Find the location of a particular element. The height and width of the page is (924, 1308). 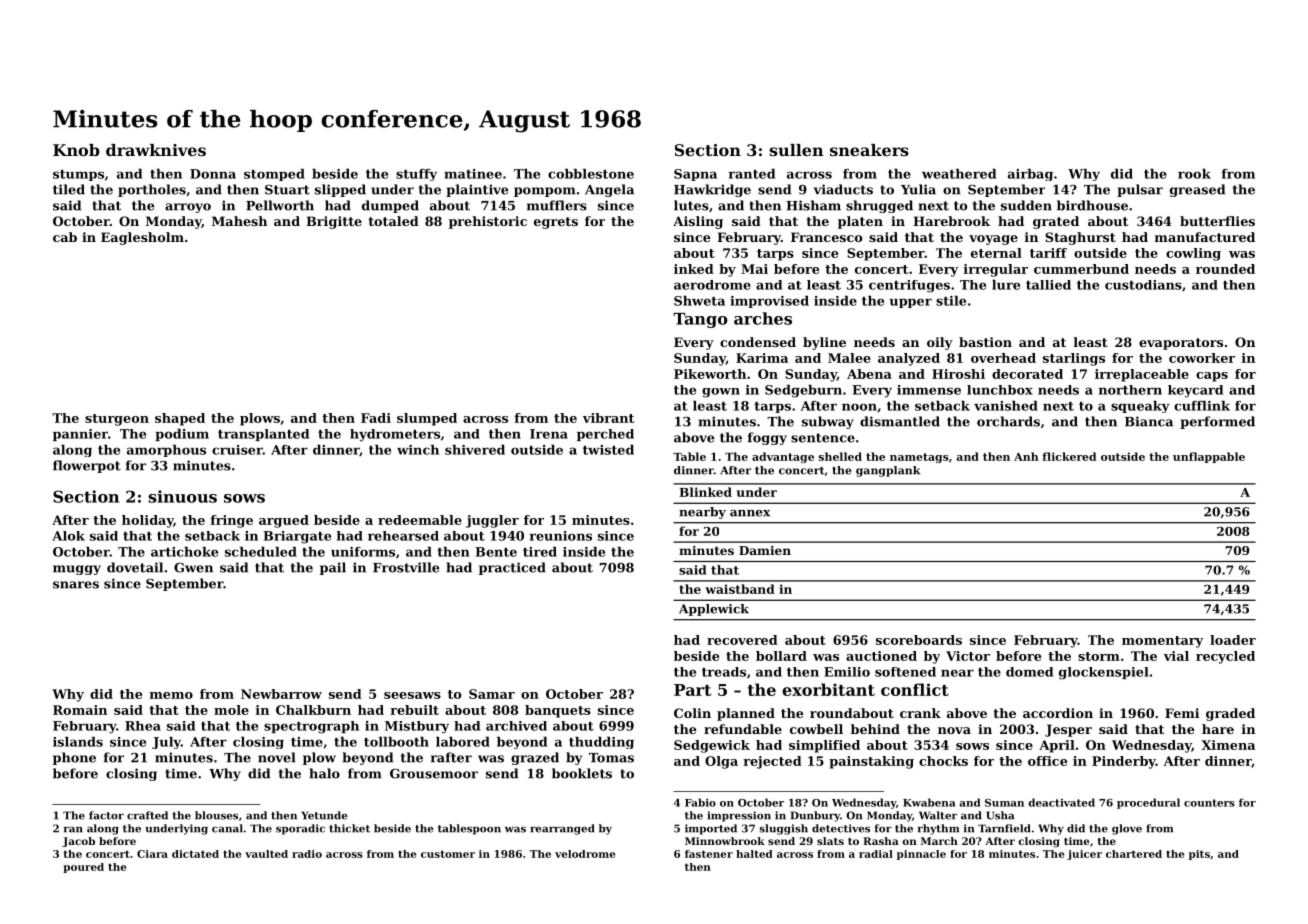

pulsar is located at coordinates (1140, 190).
